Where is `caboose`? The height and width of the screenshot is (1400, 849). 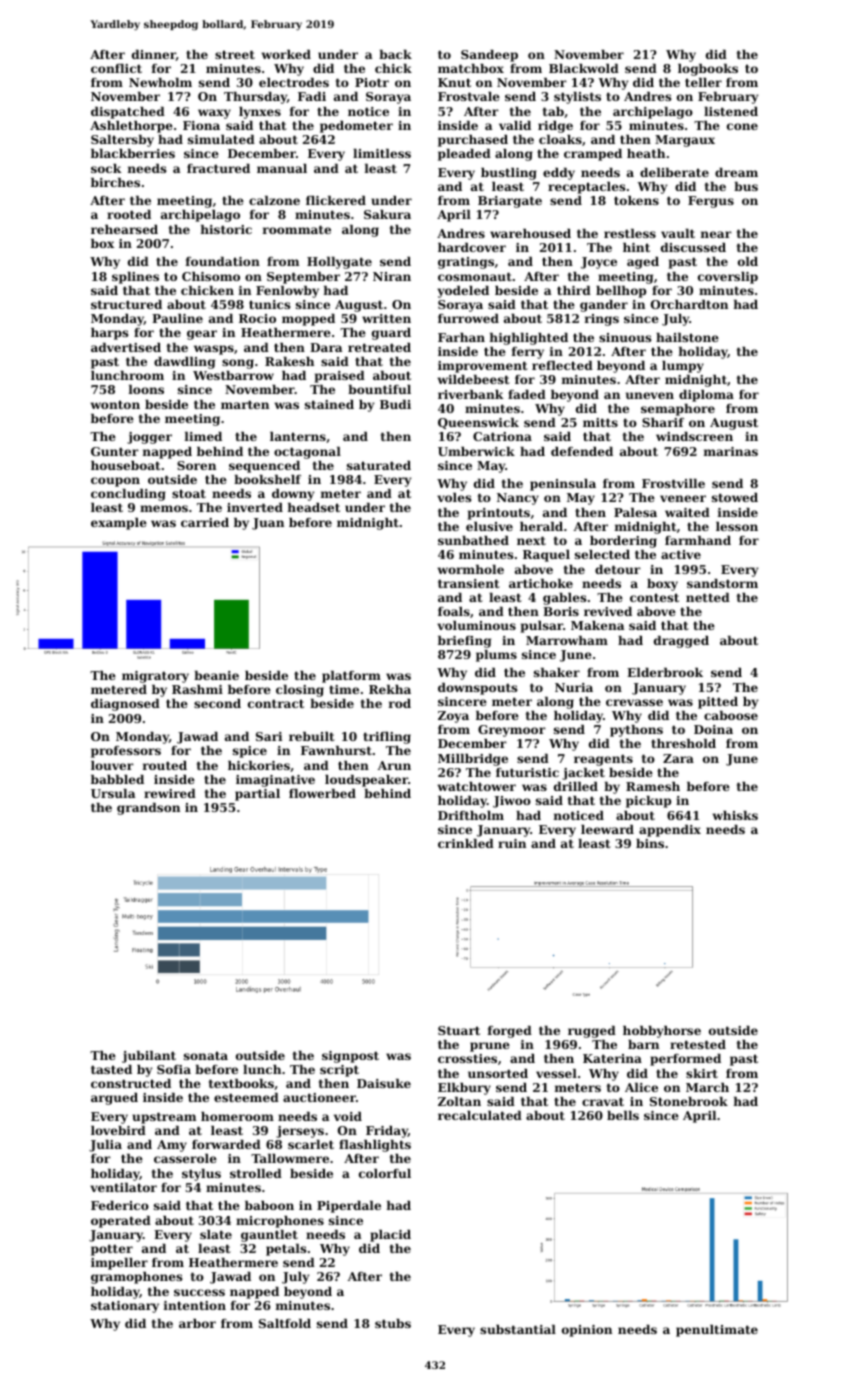 caboose is located at coordinates (731, 715).
